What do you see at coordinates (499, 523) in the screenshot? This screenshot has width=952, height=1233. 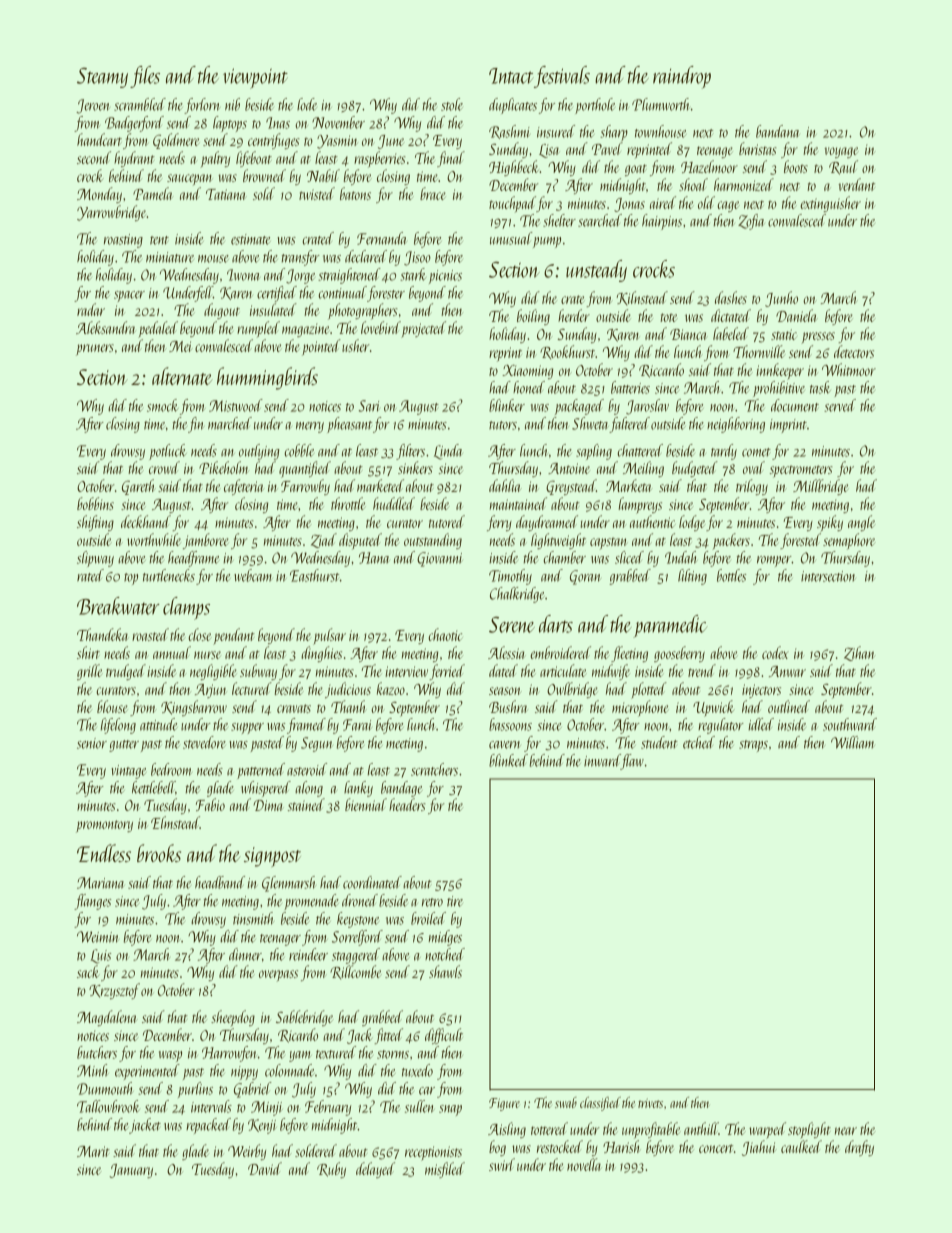 I see `ferry` at bounding box center [499, 523].
